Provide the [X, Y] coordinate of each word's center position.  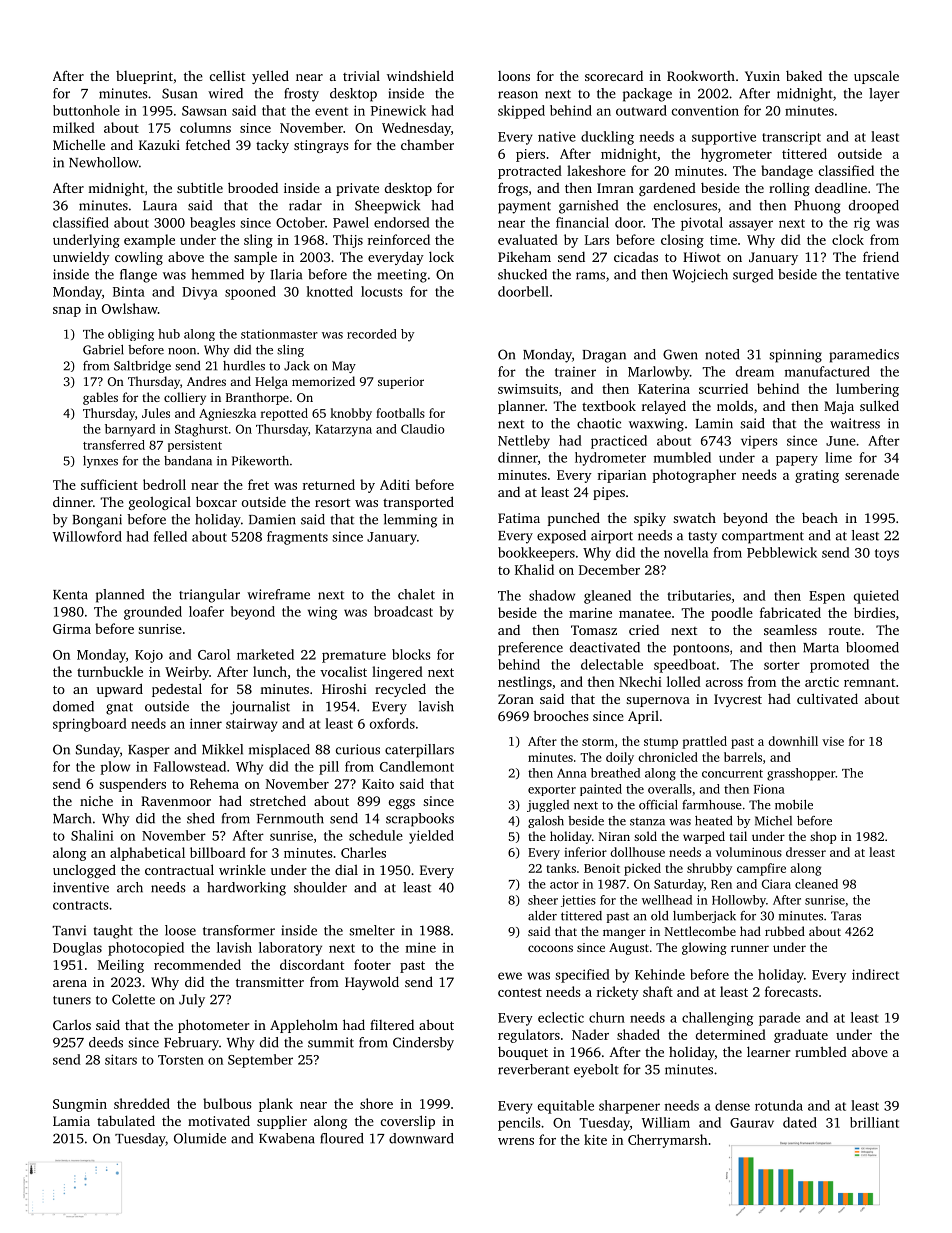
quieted [876, 597]
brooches [560, 715]
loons [514, 76]
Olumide [200, 1138]
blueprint [144, 77]
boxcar [216, 501]
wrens [516, 1141]
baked [804, 76]
